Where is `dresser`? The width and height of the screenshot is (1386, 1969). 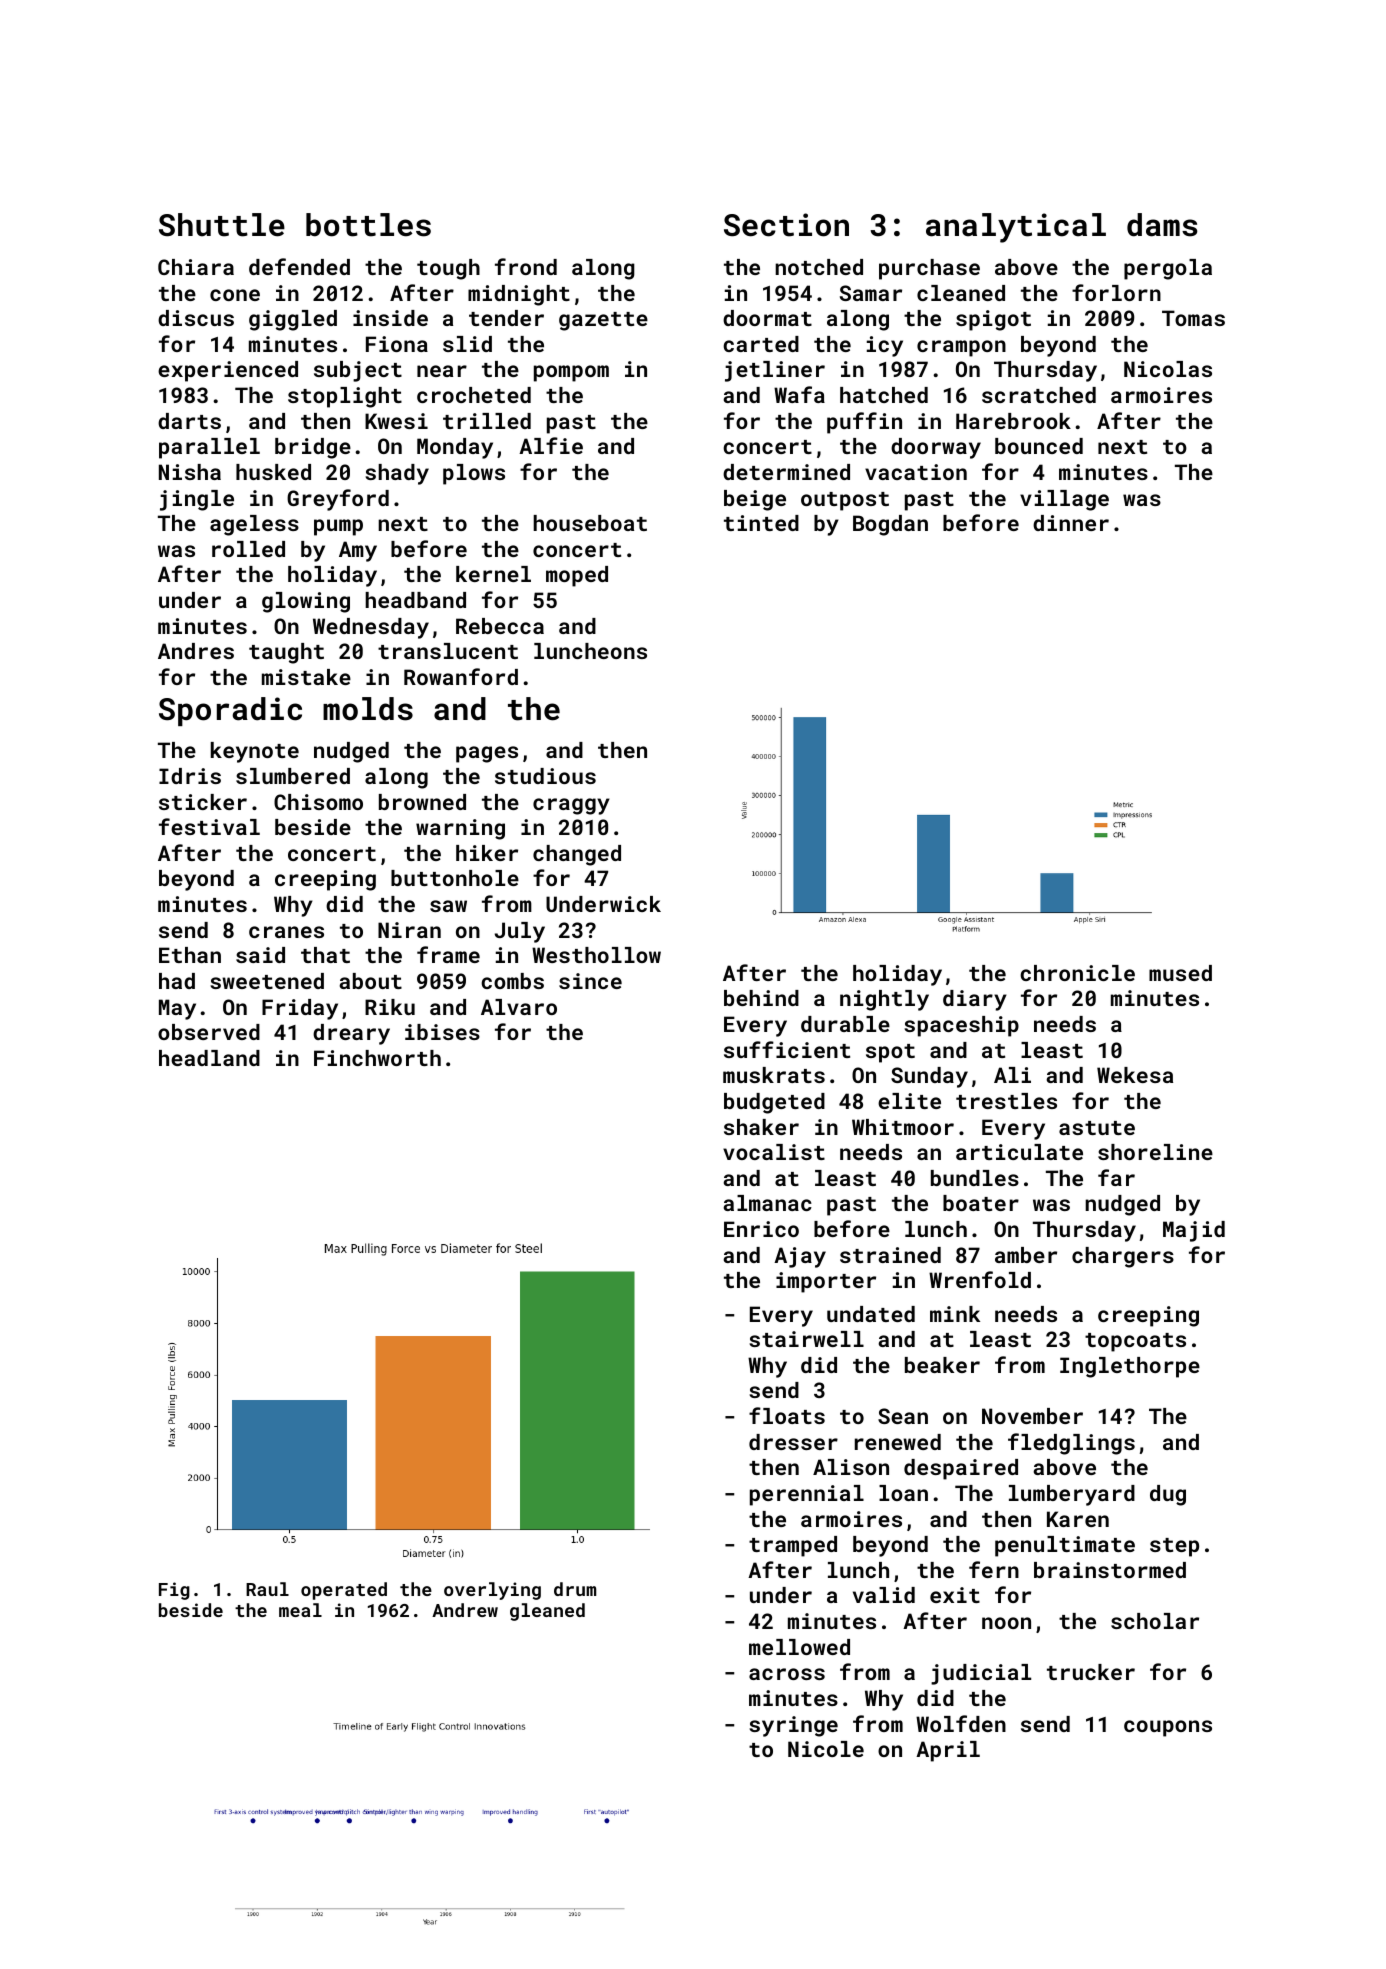
dresser is located at coordinates (793, 1442).
